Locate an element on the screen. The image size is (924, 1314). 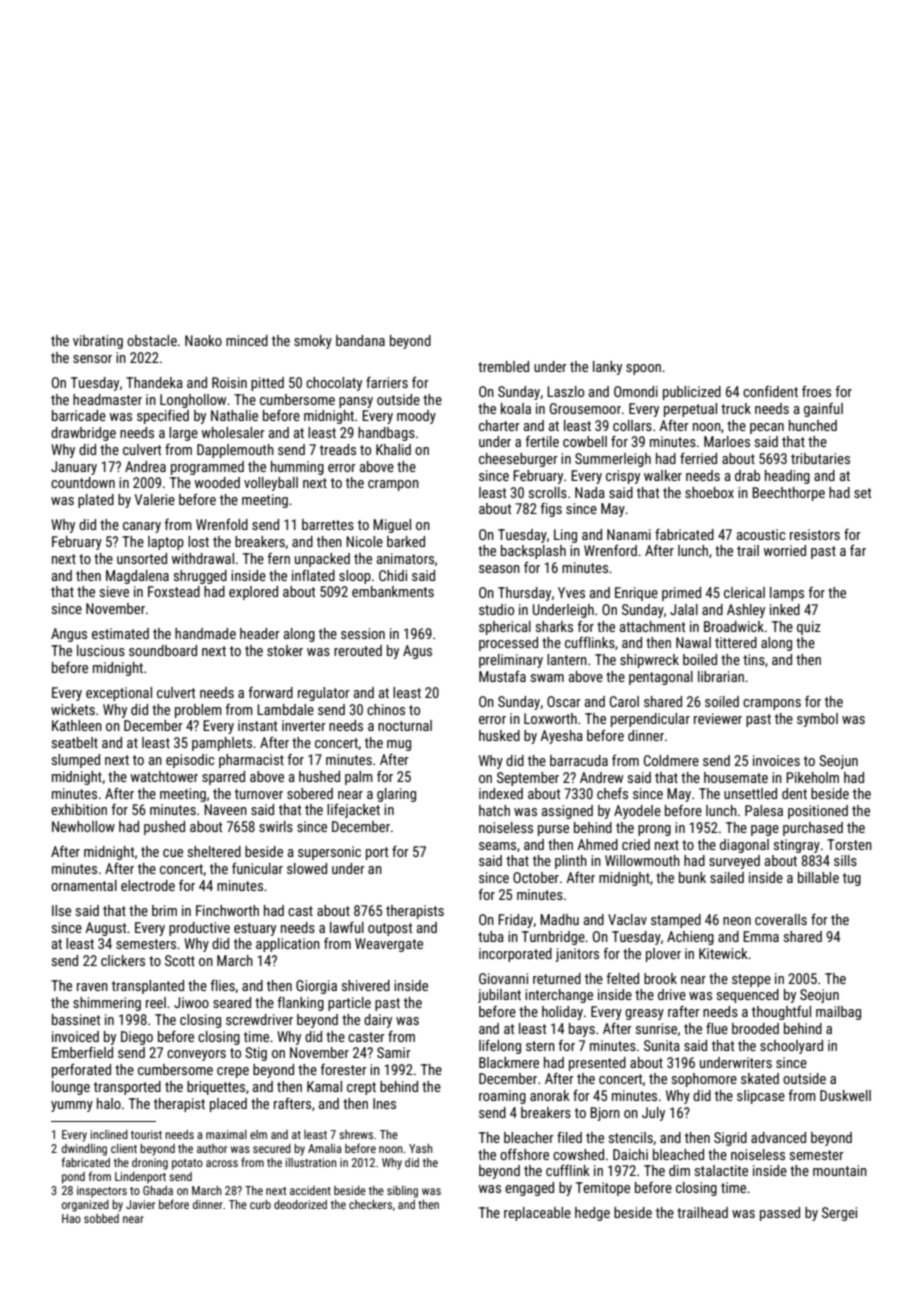
replaceable is located at coordinates (537, 1214).
